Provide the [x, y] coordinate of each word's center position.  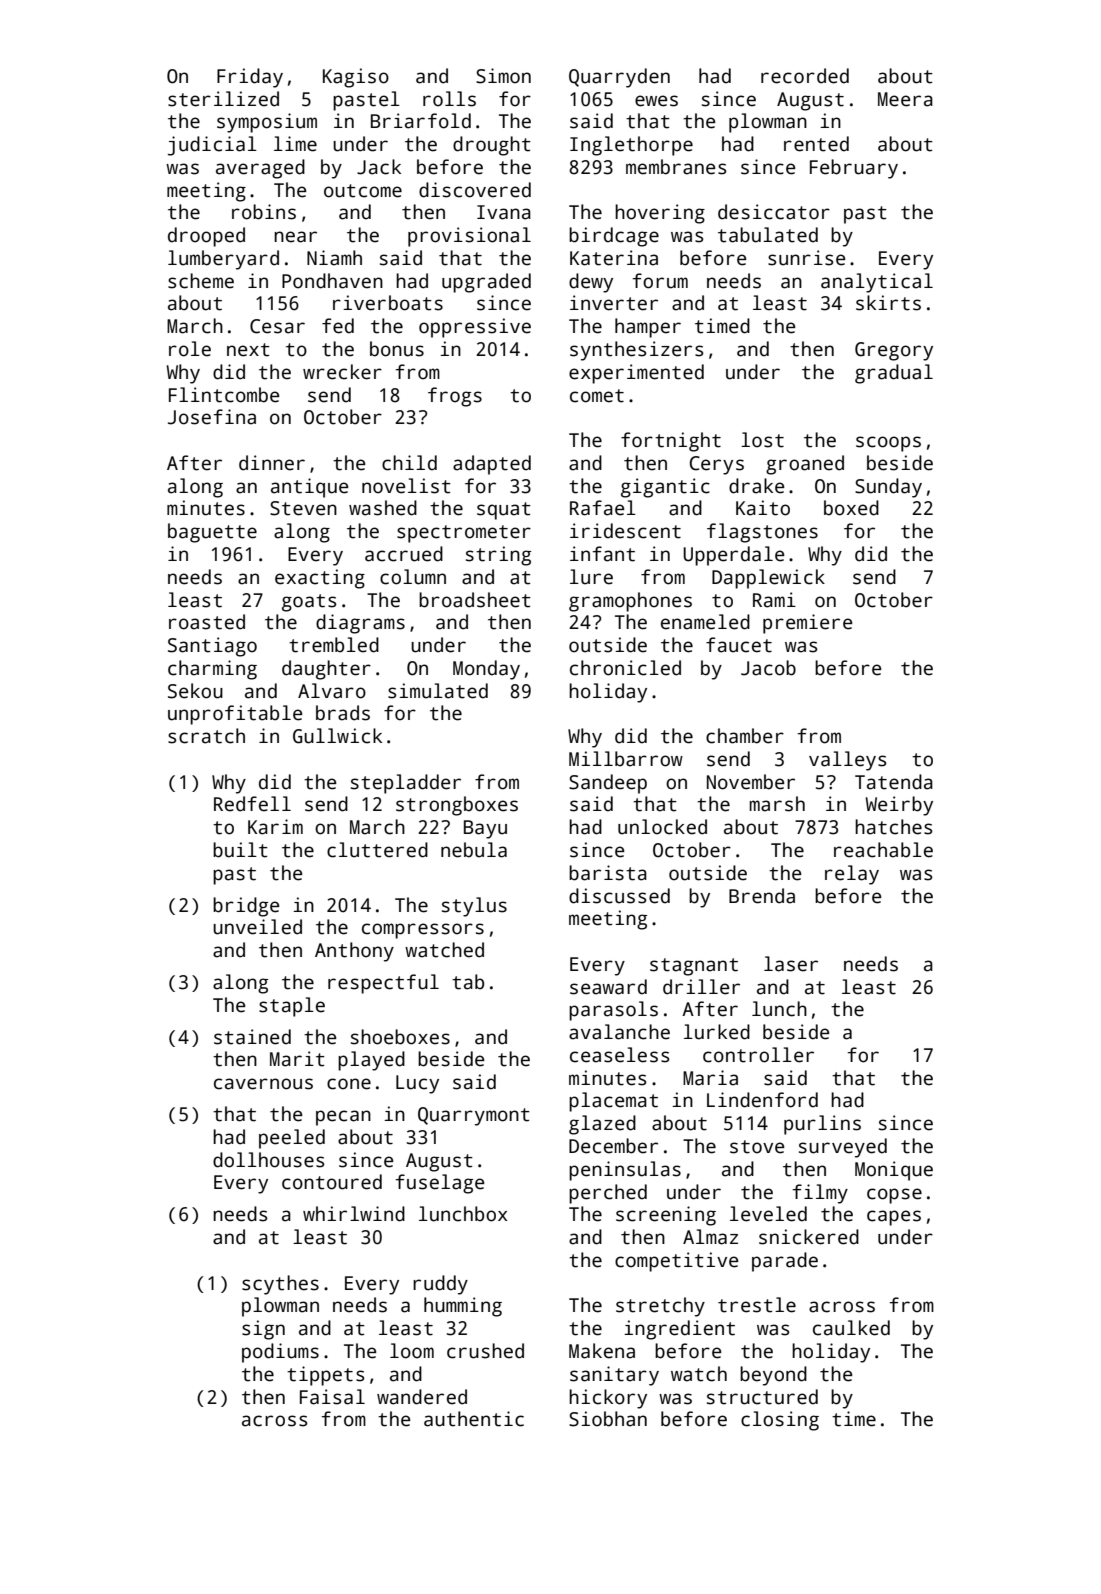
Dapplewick [768, 579]
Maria [710, 1078]
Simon [503, 76]
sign [263, 1330]
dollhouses [269, 1160]
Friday [250, 78]
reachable [883, 850]
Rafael [603, 508]
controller [758, 1055]
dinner [272, 463]
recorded [805, 76]
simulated [438, 691]
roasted [207, 622]
